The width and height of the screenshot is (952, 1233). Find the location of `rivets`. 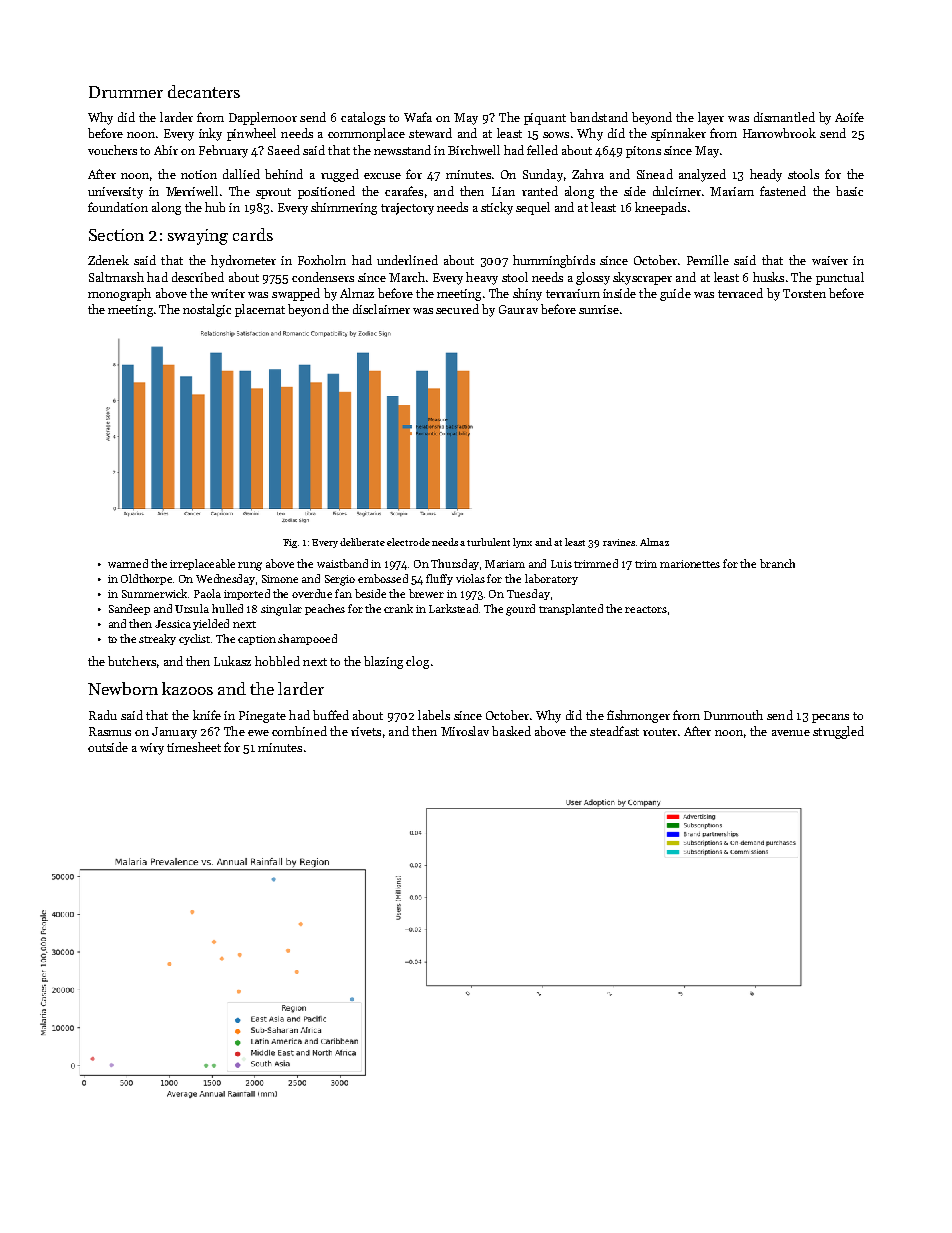

rivets is located at coordinates (366, 731).
